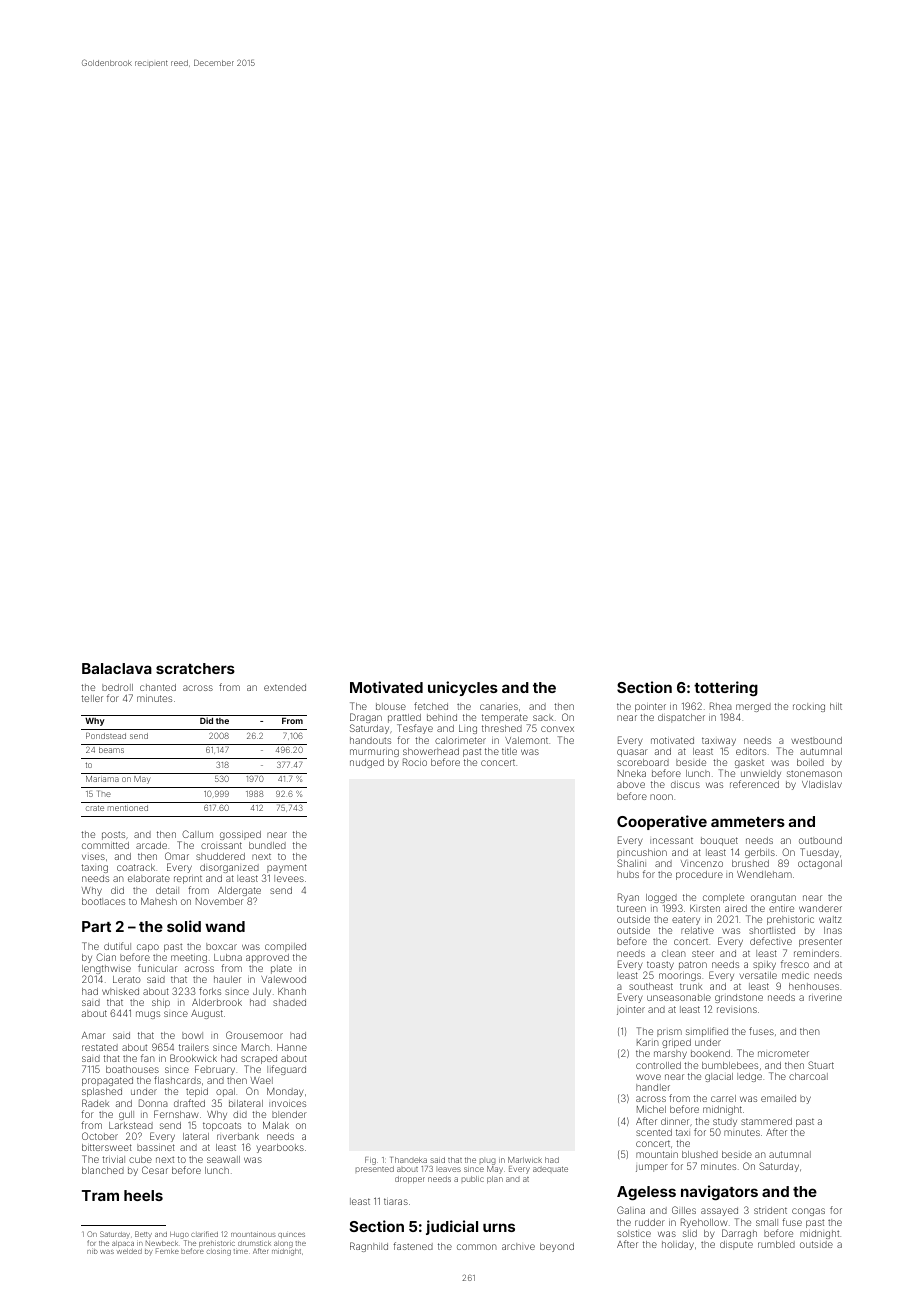 Image resolution: width=924 pixels, height=1308 pixels. What do you see at coordinates (240, 835) in the screenshot?
I see `gossiped` at bounding box center [240, 835].
